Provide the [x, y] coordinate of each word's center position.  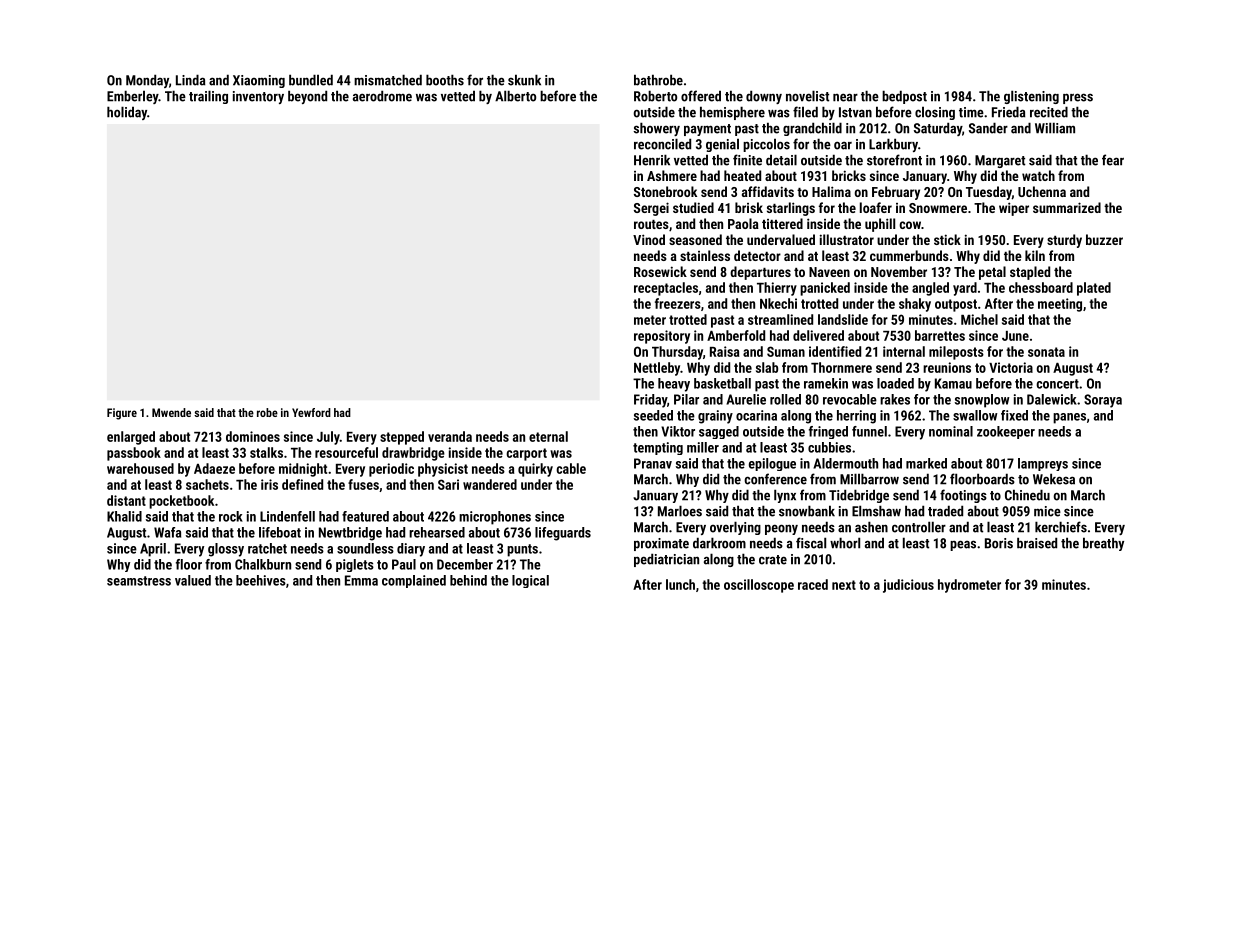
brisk [749, 207]
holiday [127, 113]
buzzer [1104, 239]
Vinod [649, 239]
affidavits [768, 191]
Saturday [938, 129]
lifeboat [280, 532]
